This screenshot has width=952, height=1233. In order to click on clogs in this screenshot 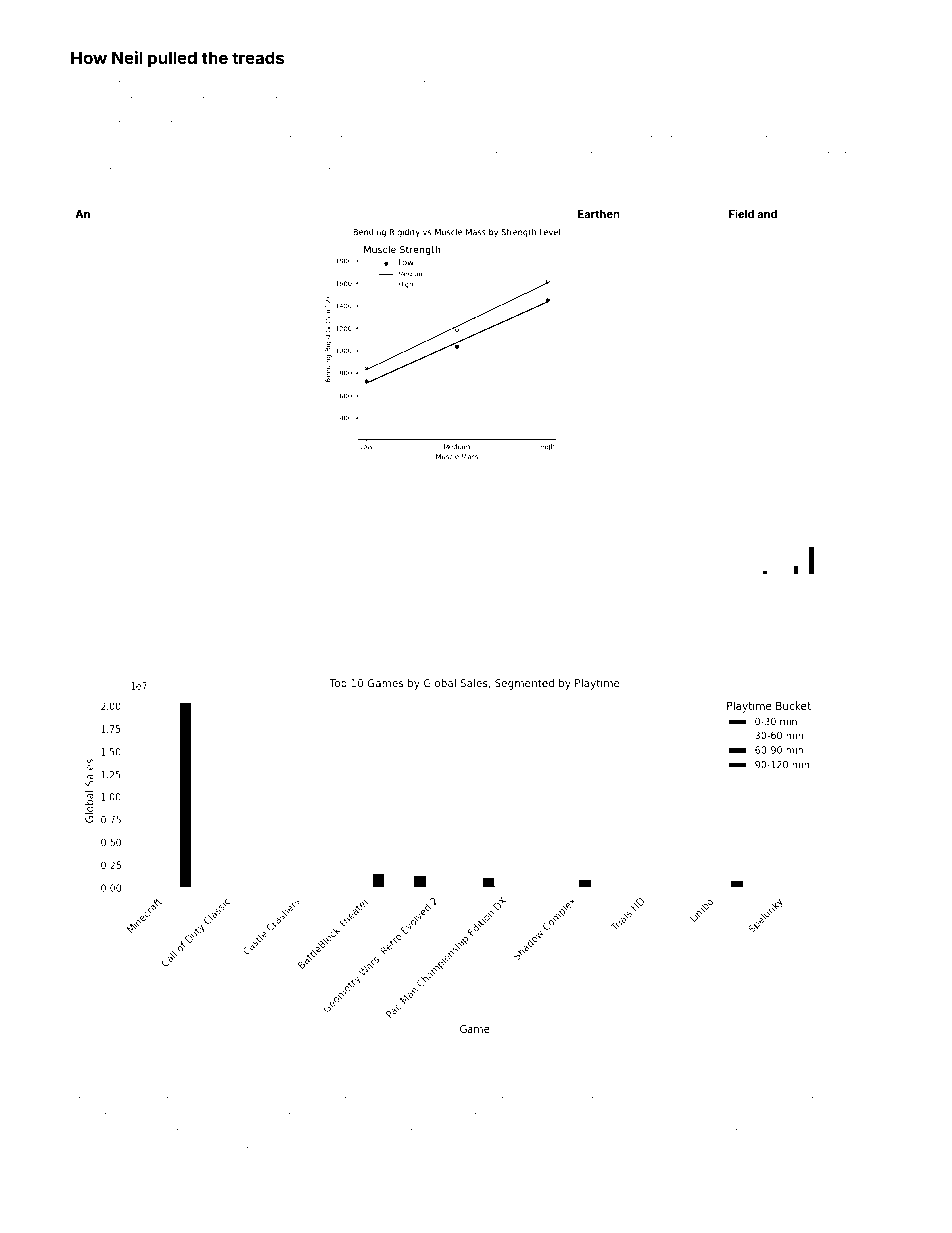, I will do `click(334, 1079)`.
